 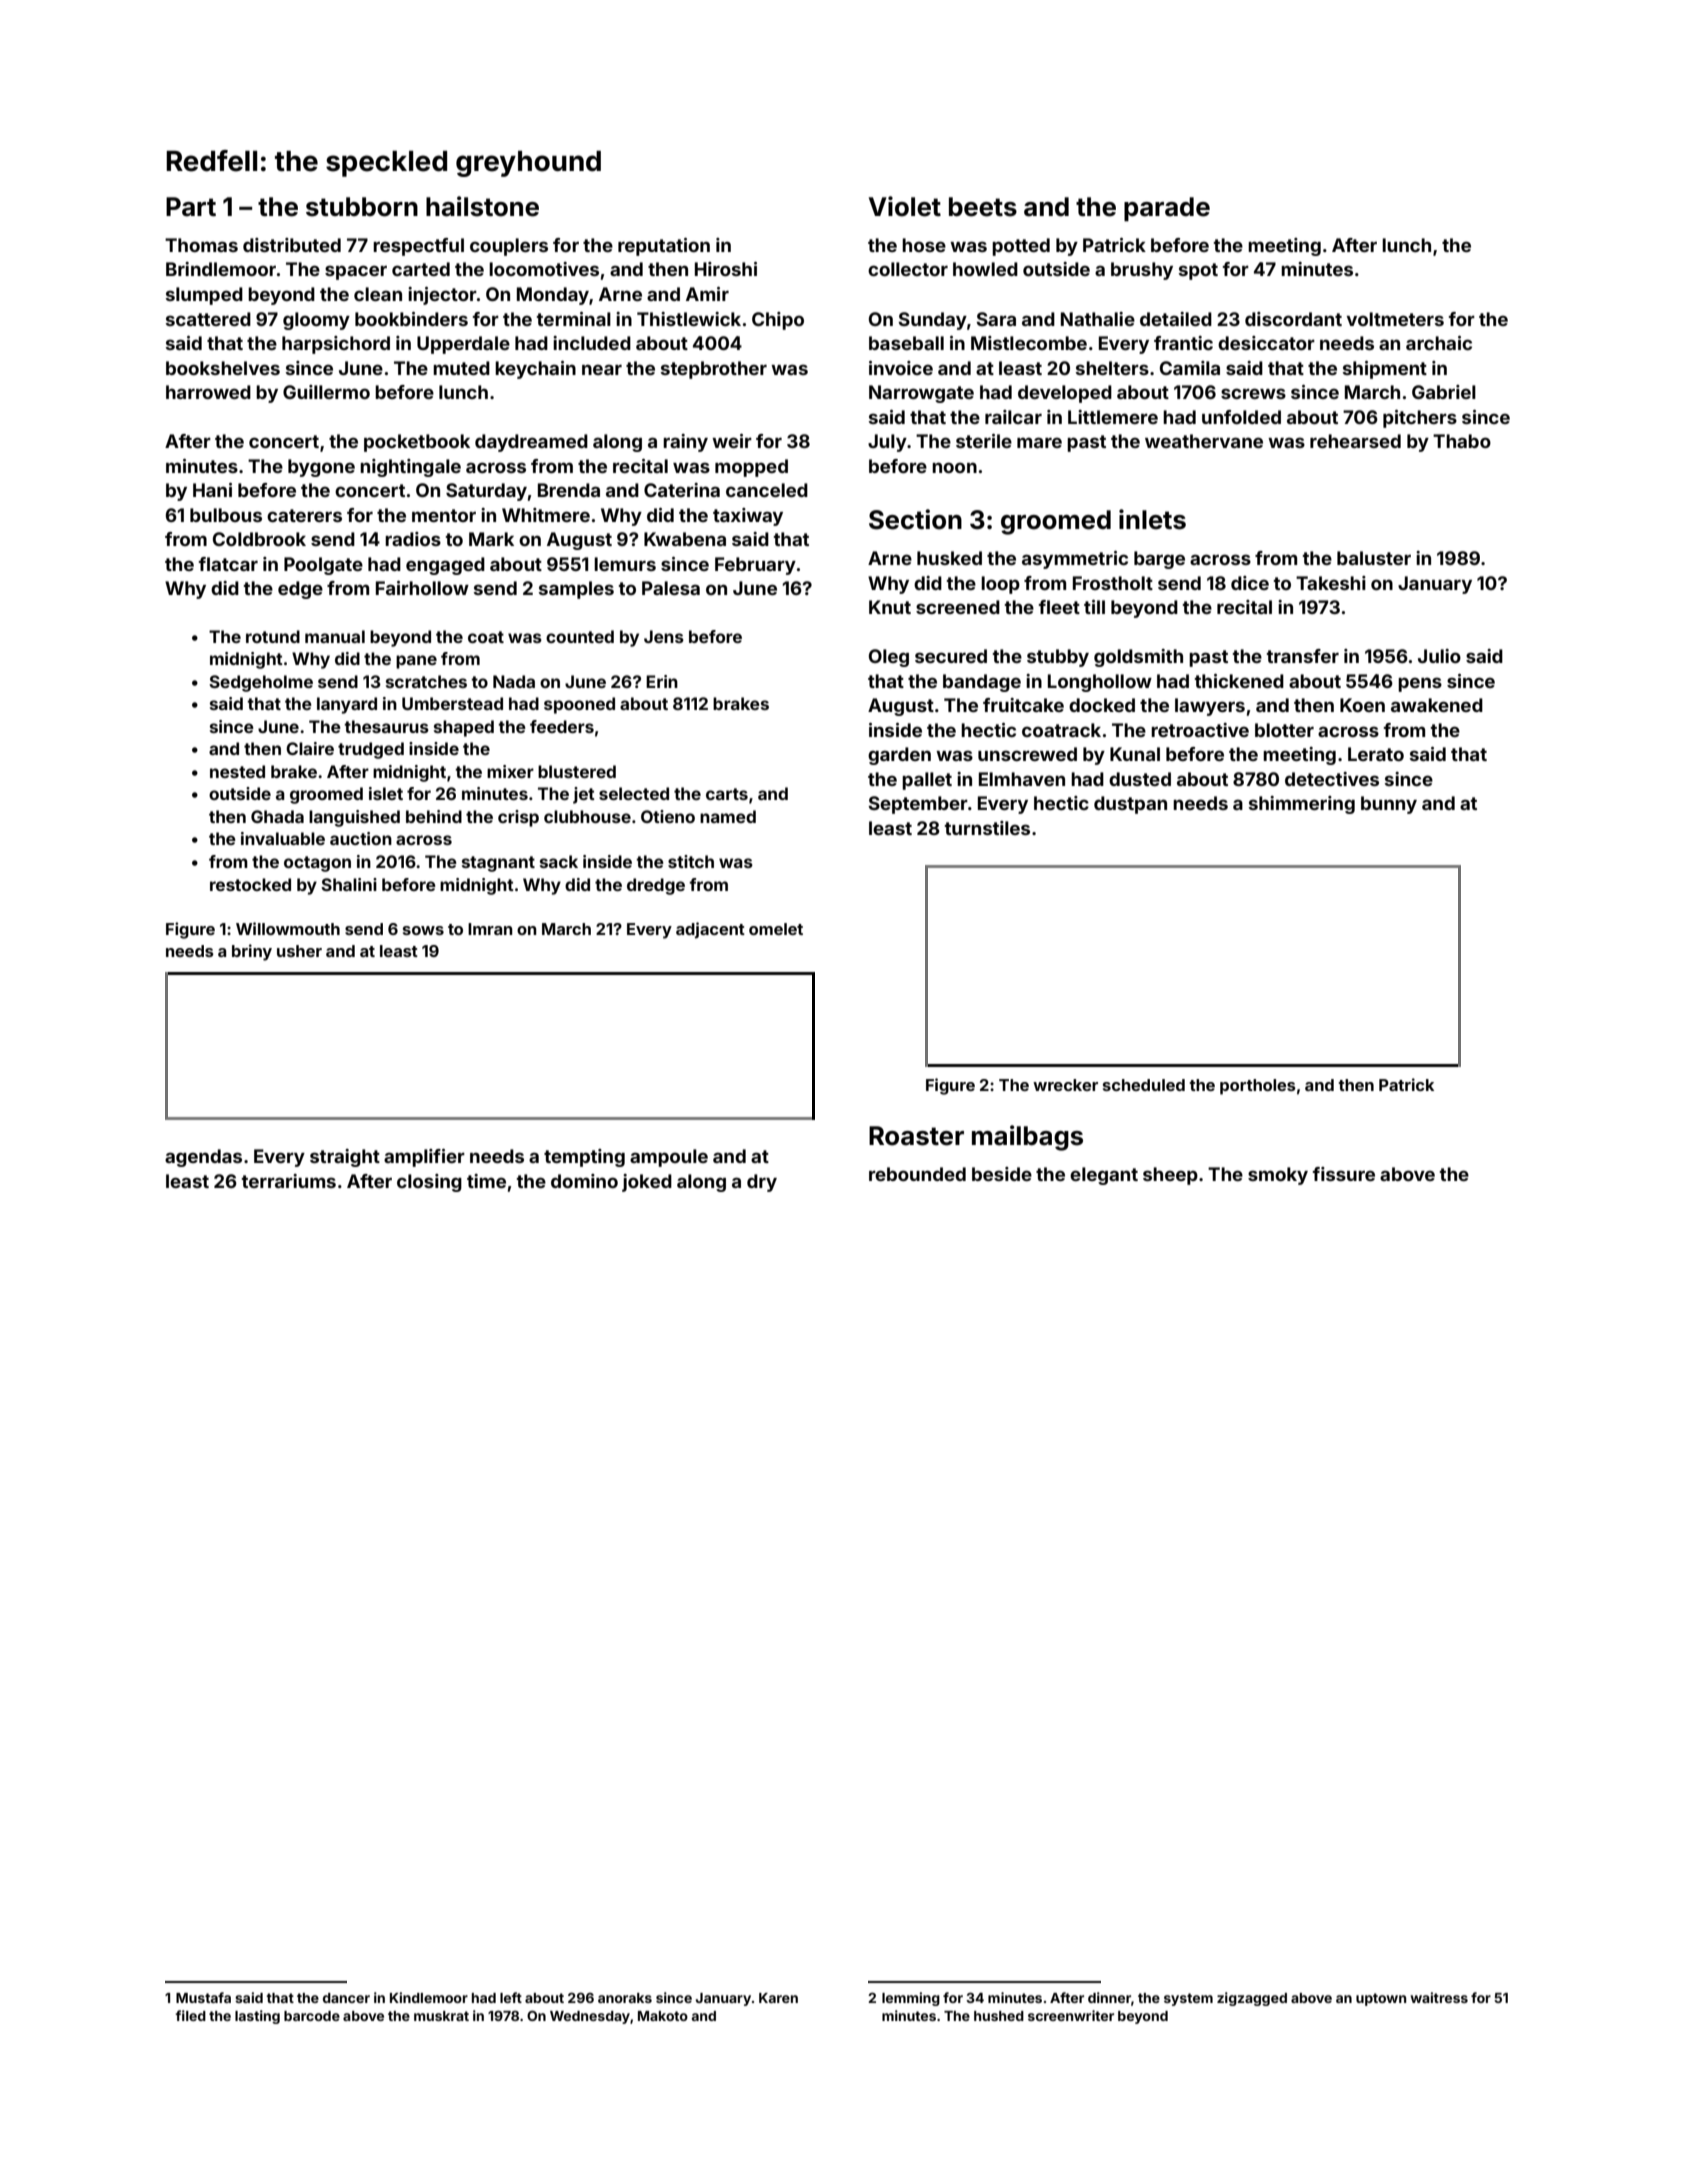 What do you see at coordinates (203, 1997) in the screenshot?
I see `Mustafa` at bounding box center [203, 1997].
